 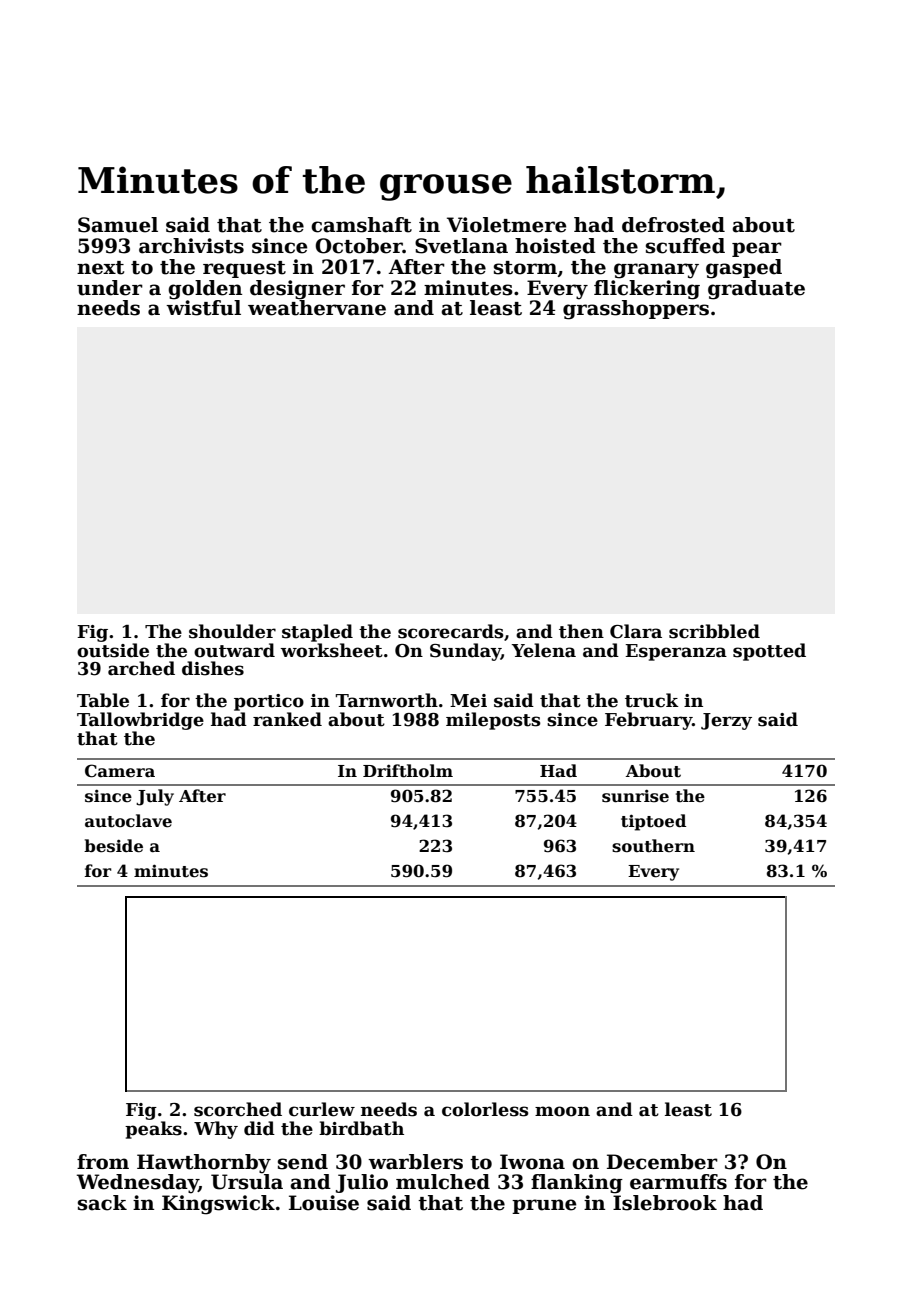 I want to click on Kingswick, so click(x=218, y=1205).
